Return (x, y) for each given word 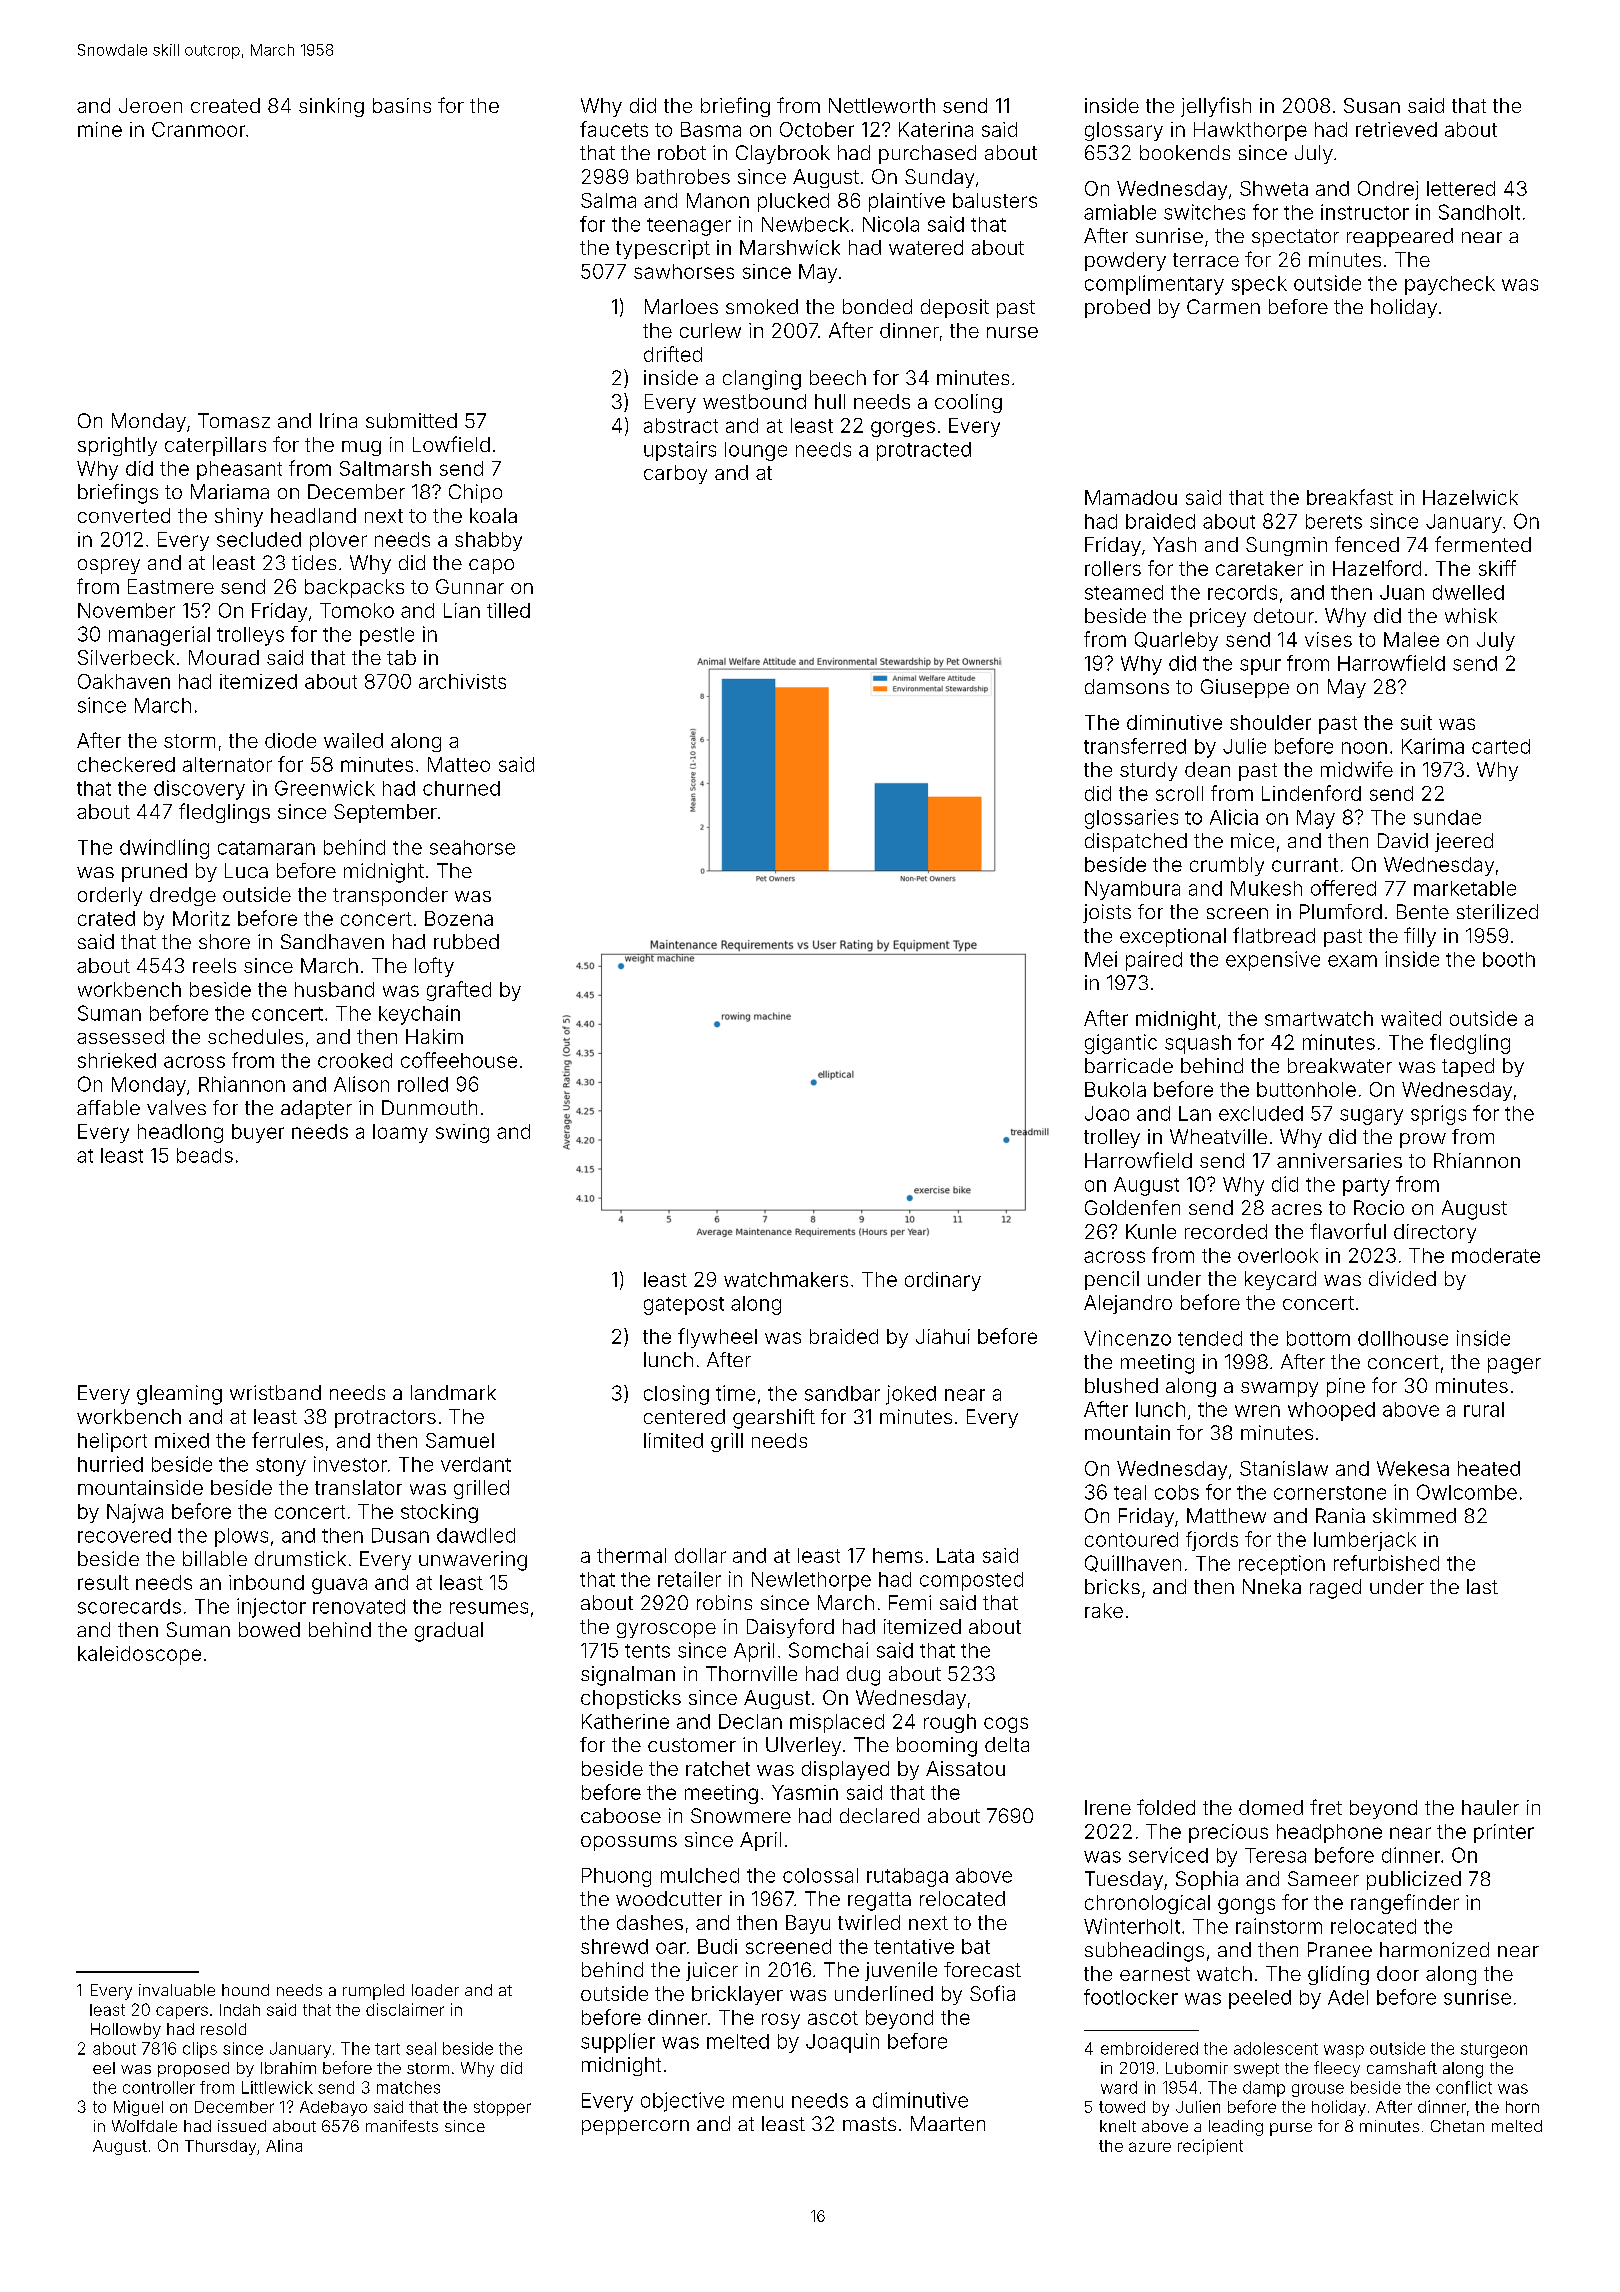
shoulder (1270, 722)
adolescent (1276, 2048)
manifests (402, 2126)
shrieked (117, 1060)
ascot (833, 2018)
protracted (924, 451)
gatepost (684, 1306)
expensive (1273, 961)
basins (402, 105)
